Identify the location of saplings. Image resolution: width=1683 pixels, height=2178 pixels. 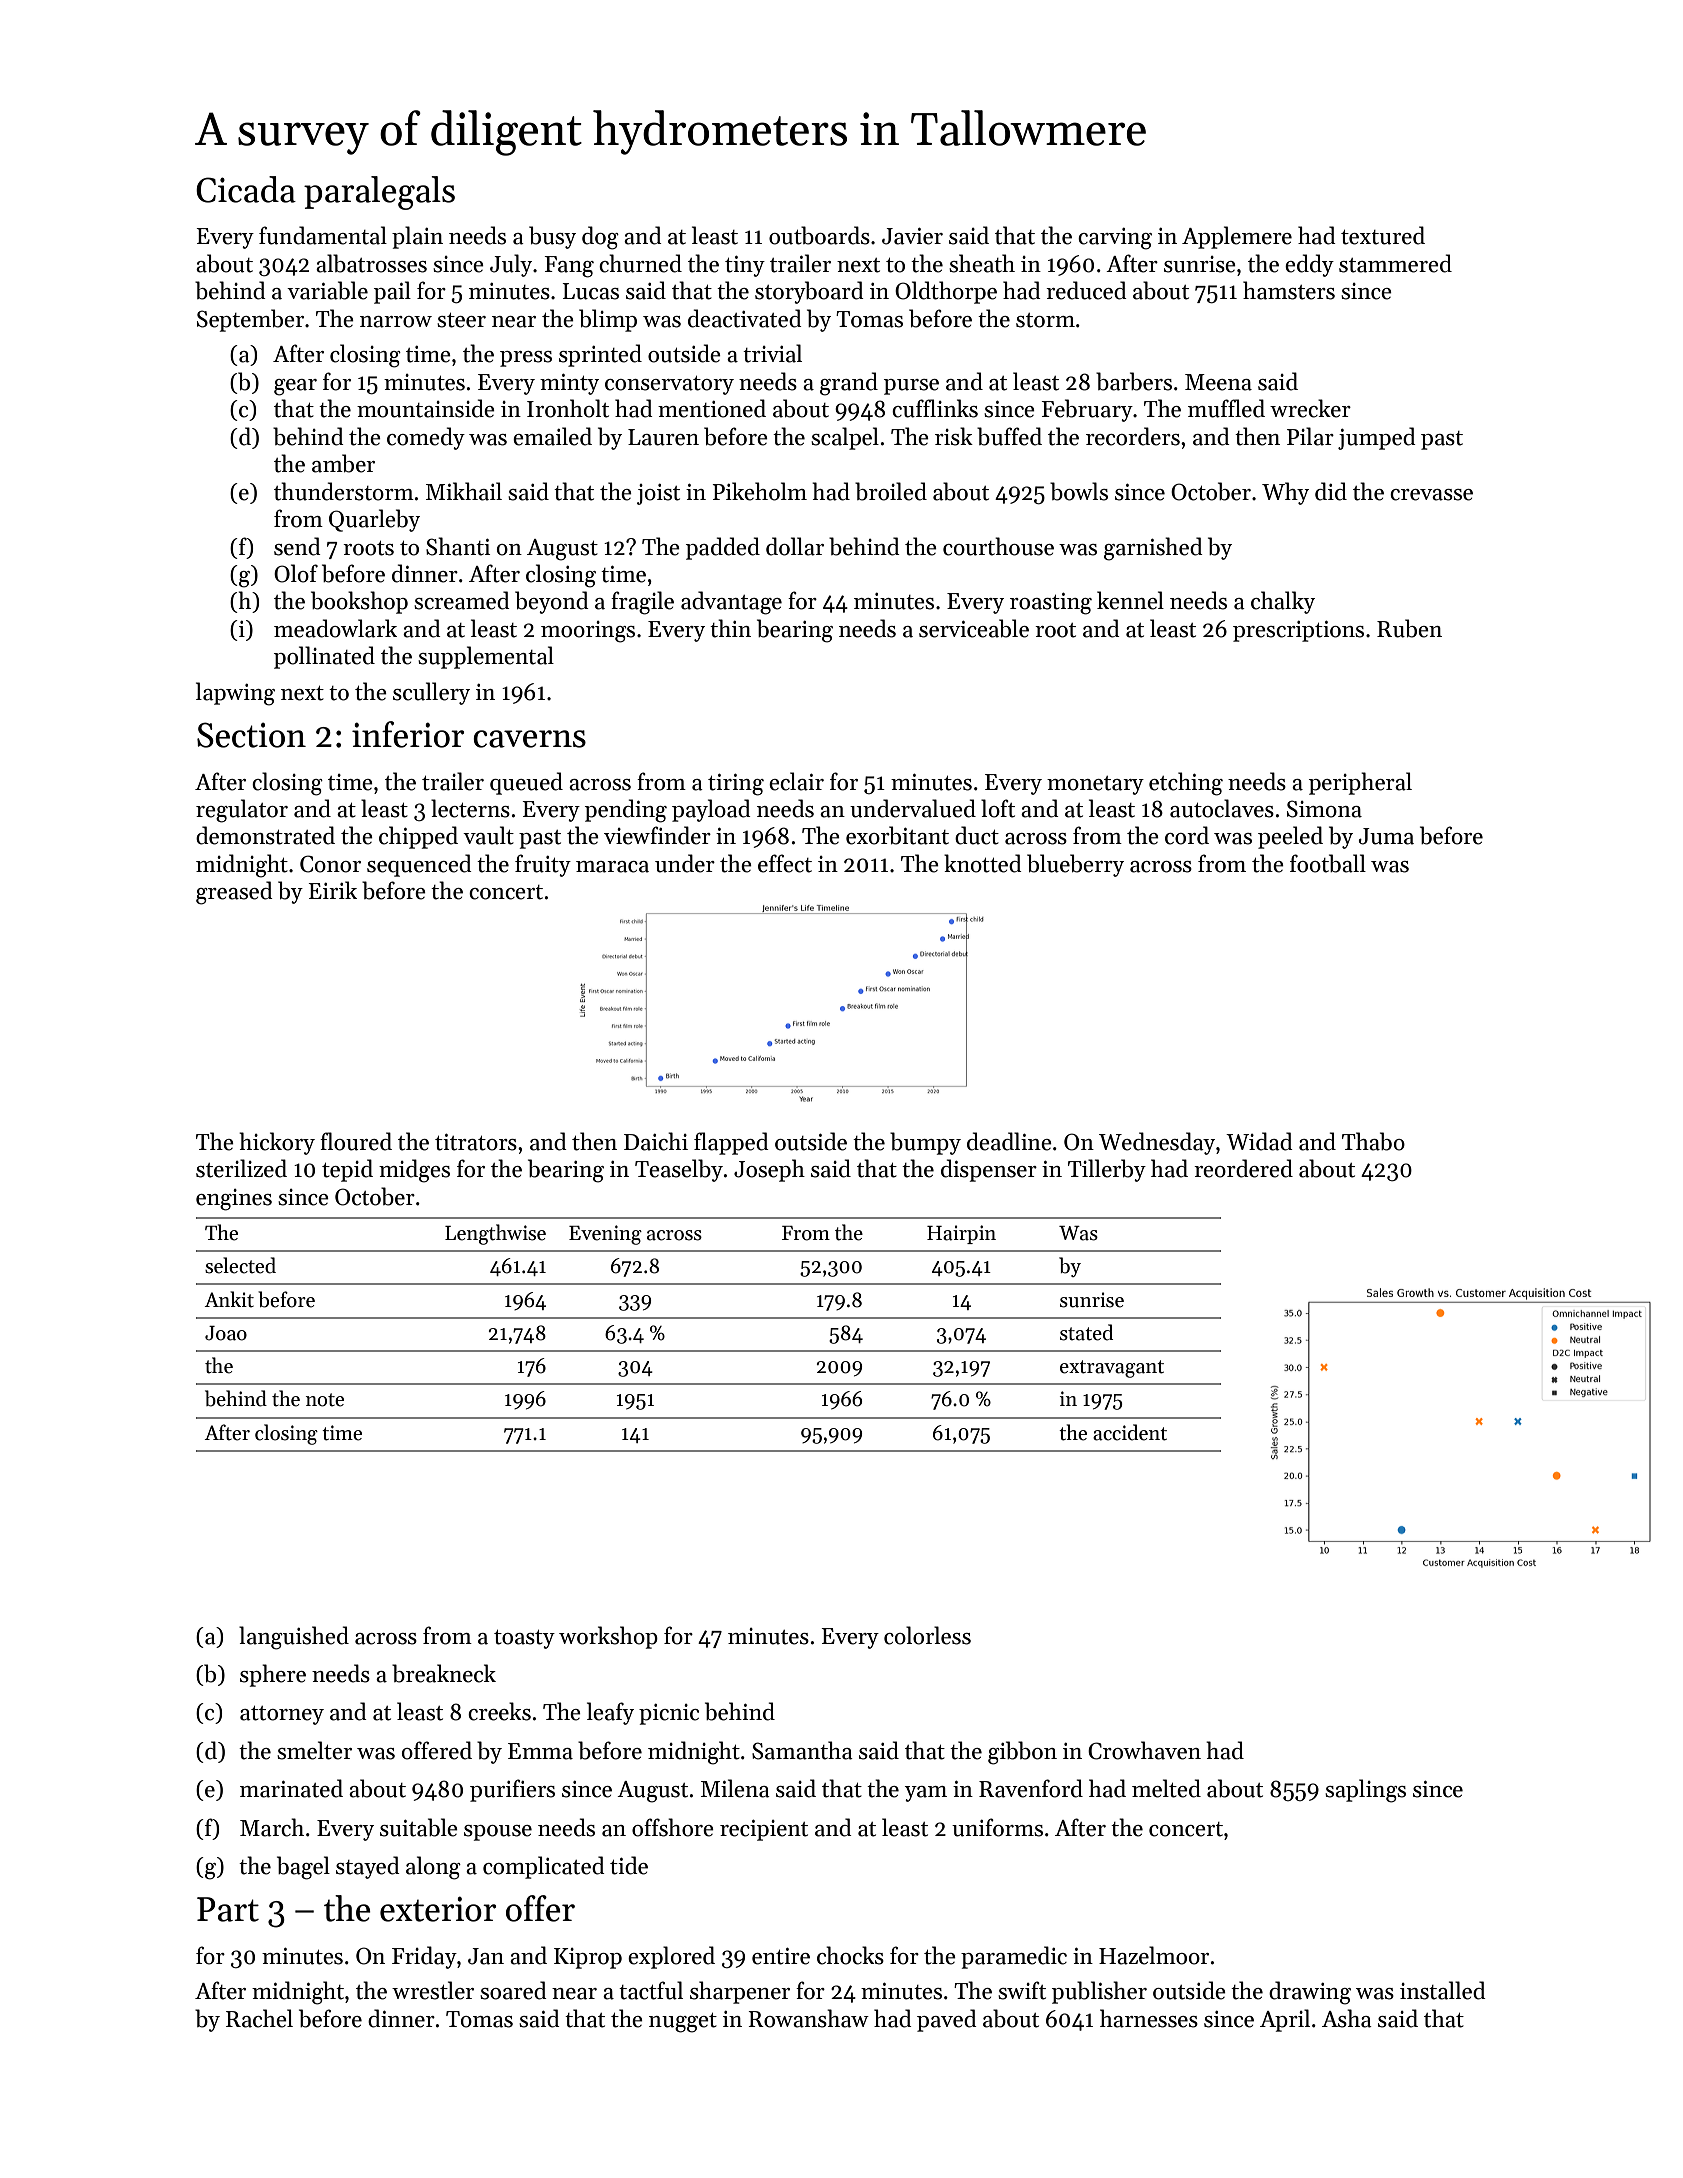
(1365, 1791).
